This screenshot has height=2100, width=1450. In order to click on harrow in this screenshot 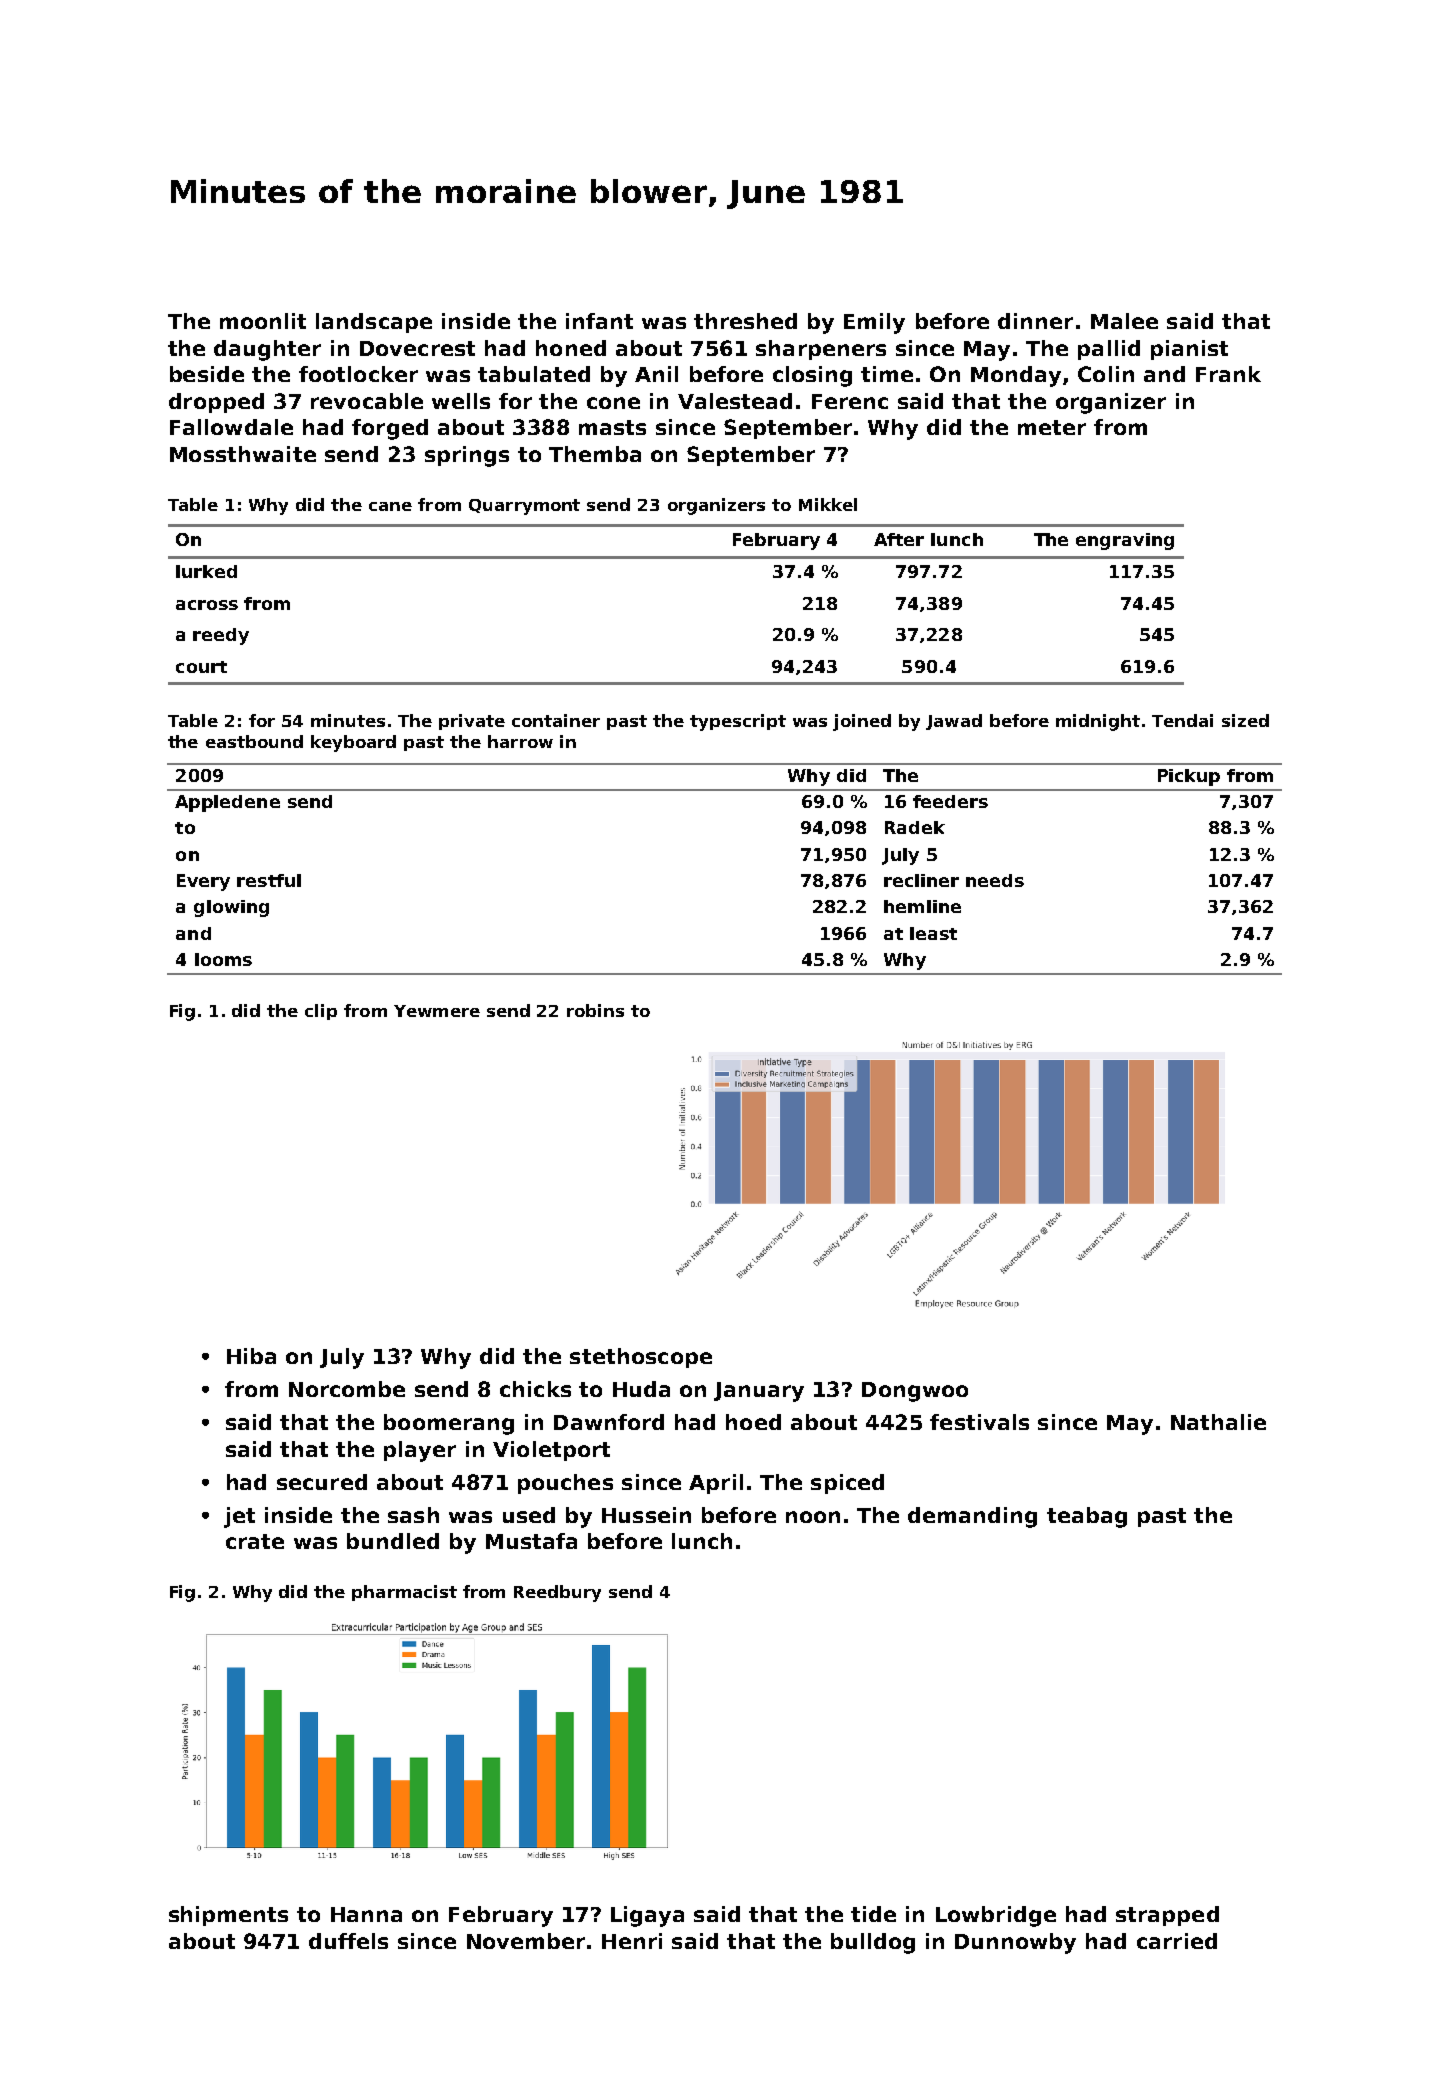, I will do `click(520, 741)`.
